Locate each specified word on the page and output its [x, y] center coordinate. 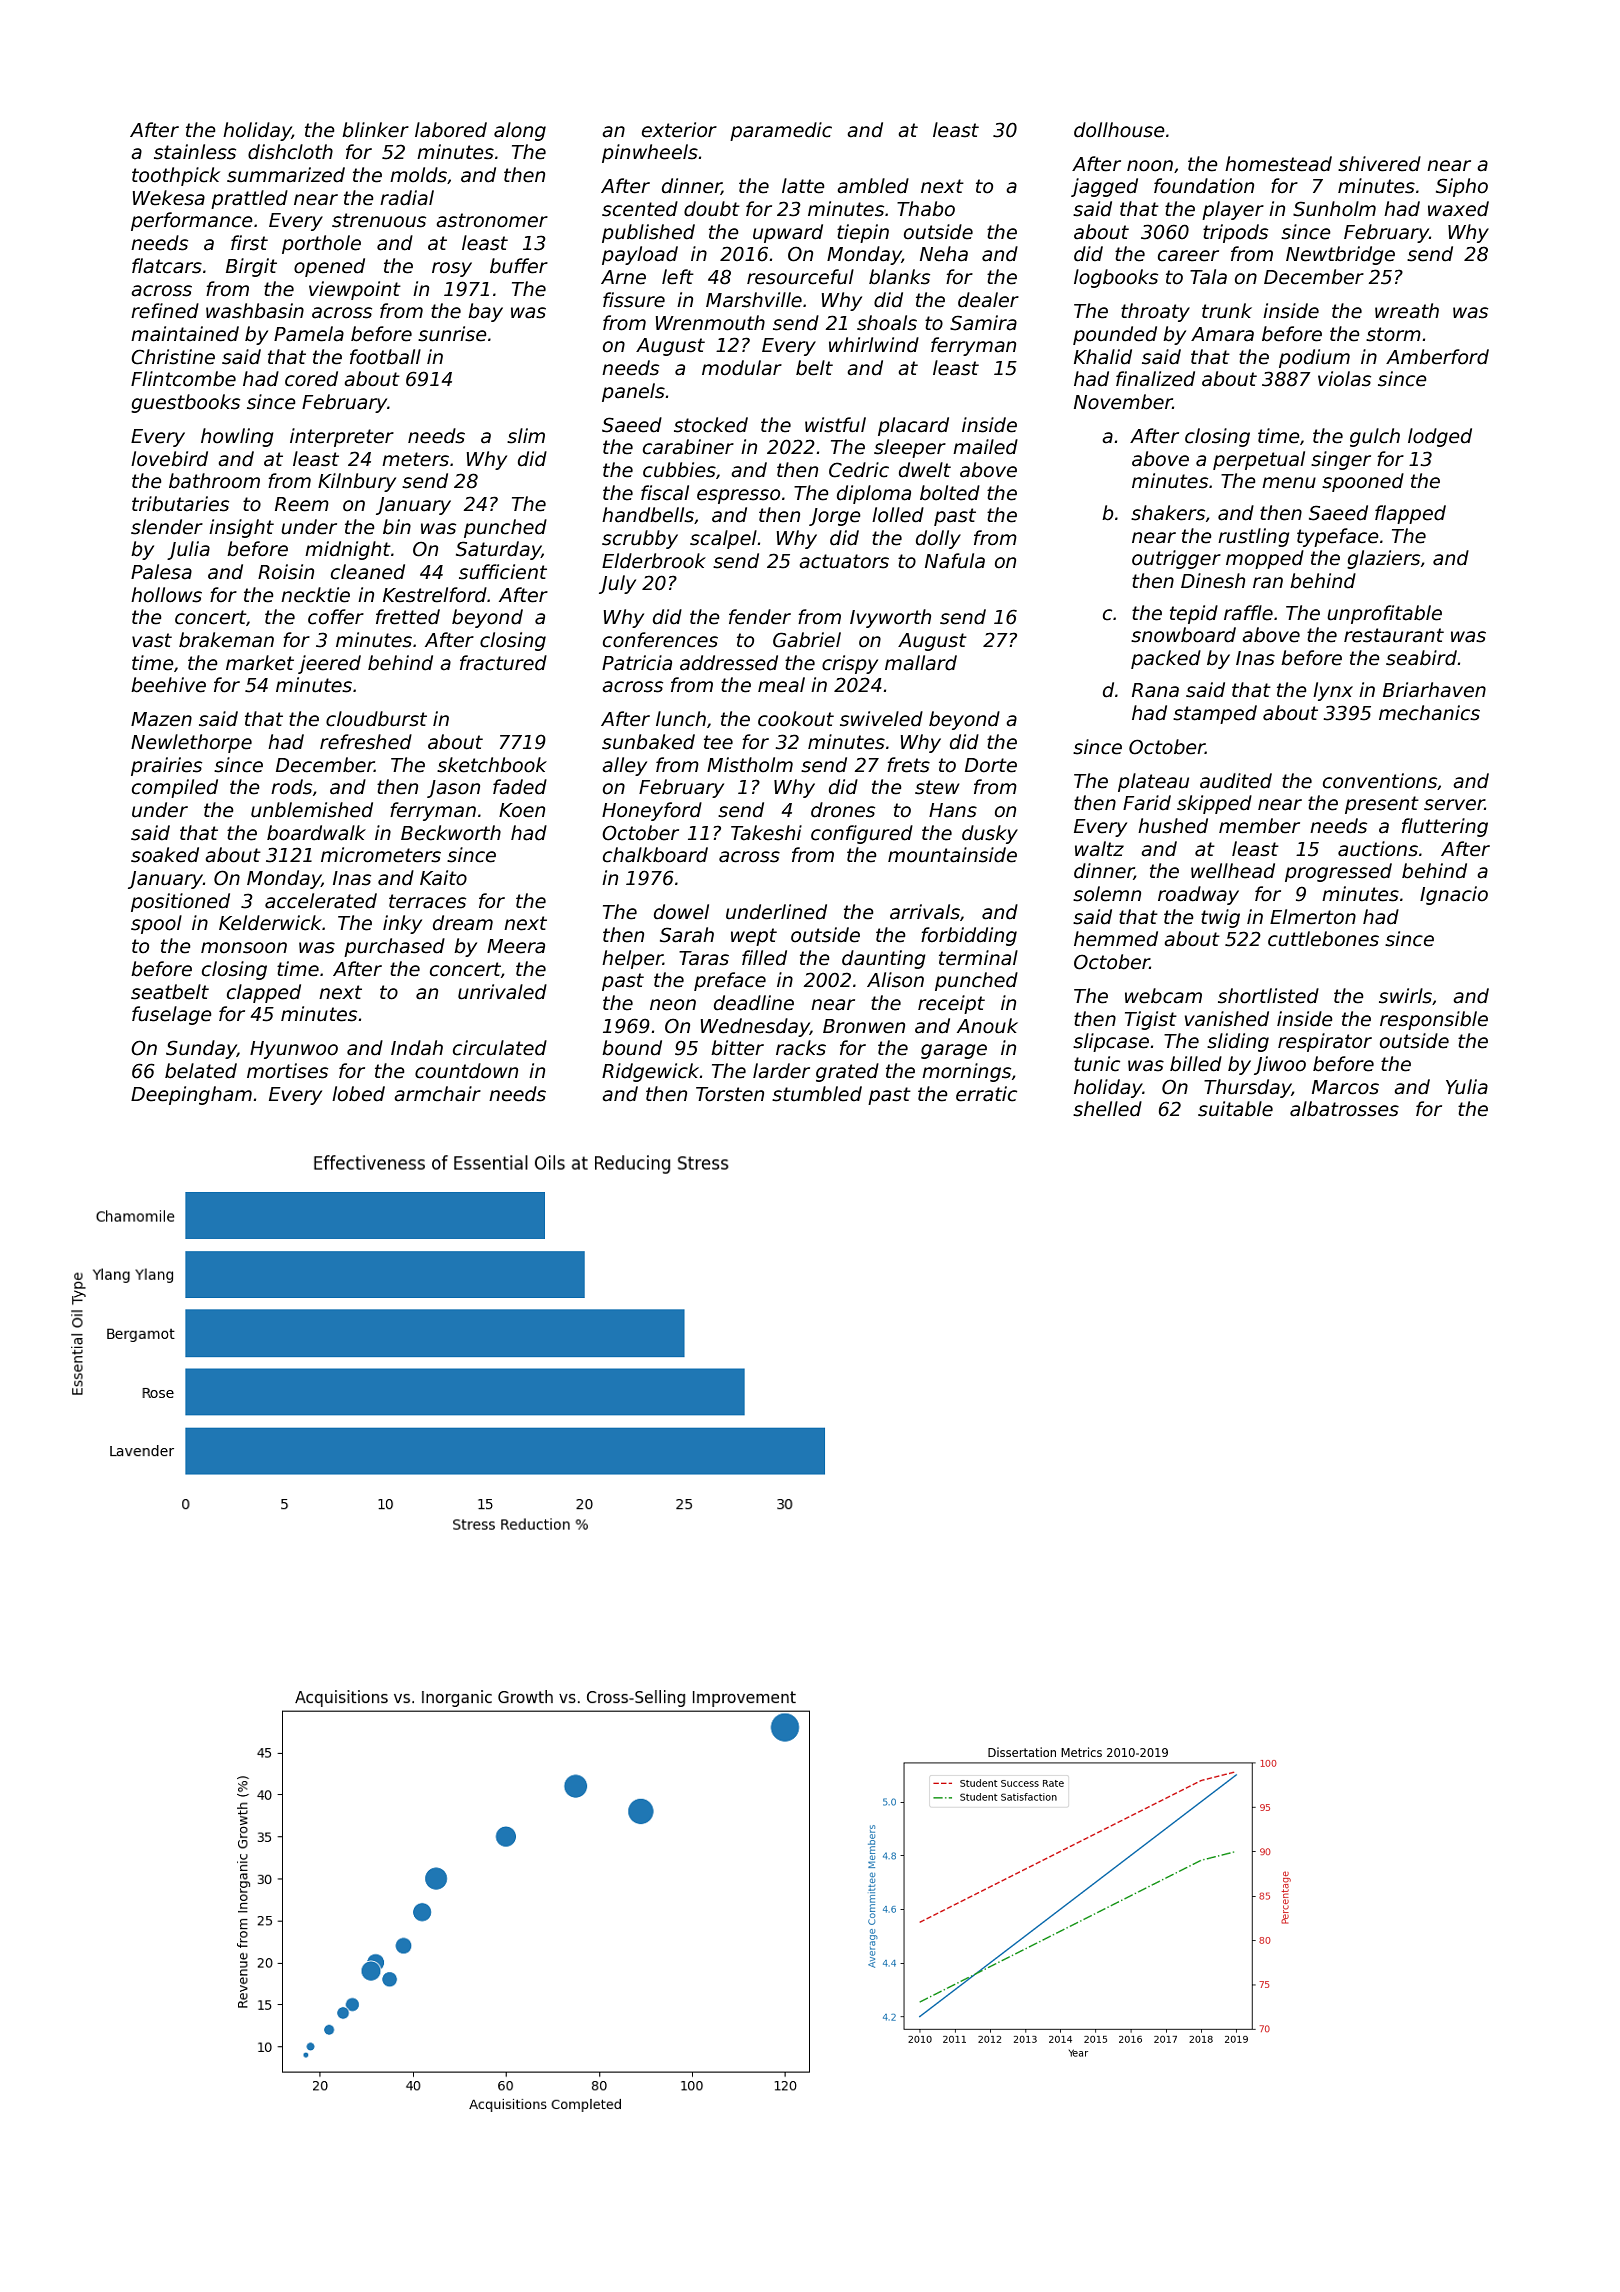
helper [632, 959]
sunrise [452, 334]
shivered [1379, 164]
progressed [1338, 872]
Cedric [859, 470]
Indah [417, 1048]
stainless [195, 152]
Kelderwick [270, 923]
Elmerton [1313, 917]
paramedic [781, 131]
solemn [1107, 894]
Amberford [1437, 357]
